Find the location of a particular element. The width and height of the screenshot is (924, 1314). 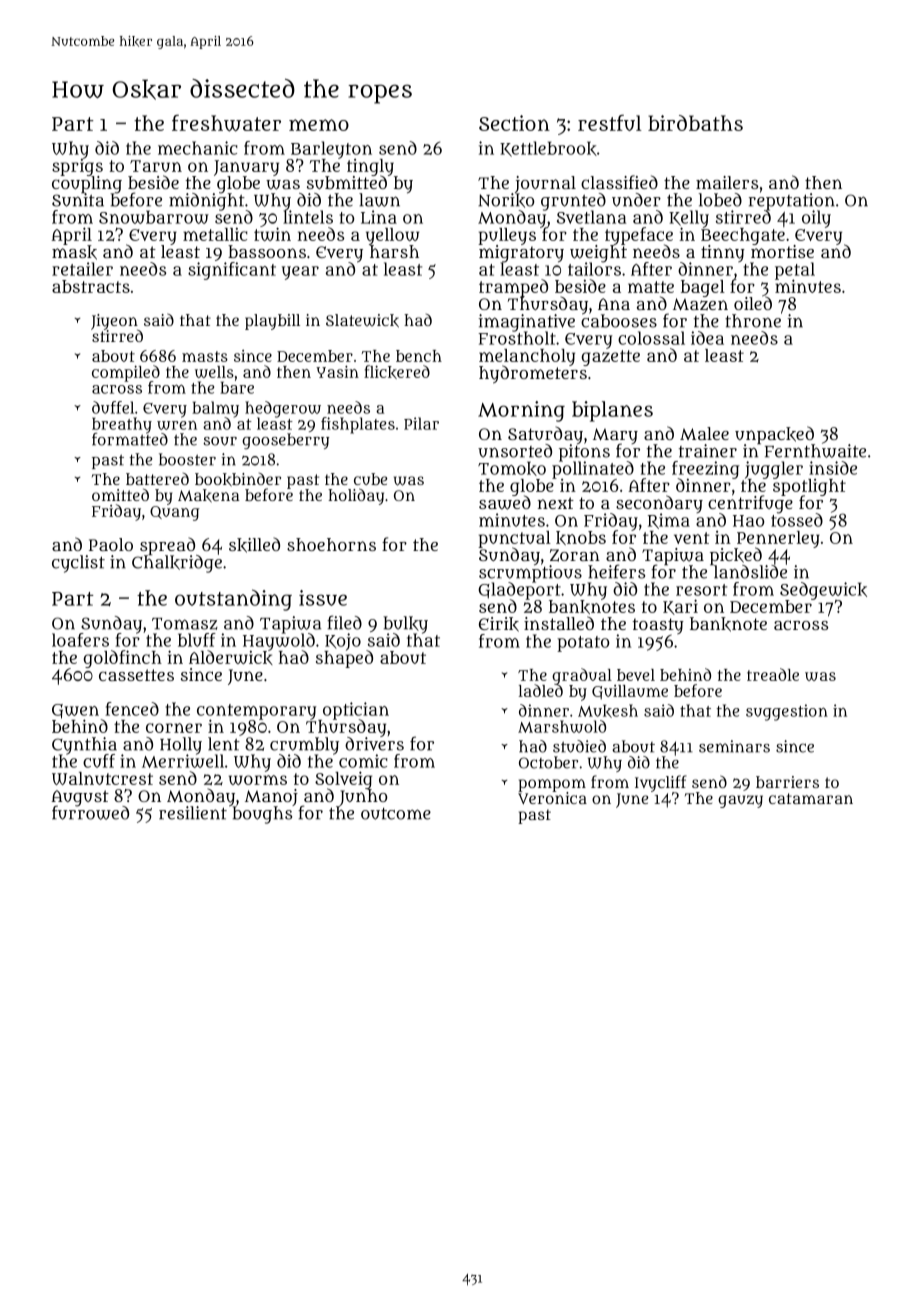

bagel is located at coordinates (703, 288).
